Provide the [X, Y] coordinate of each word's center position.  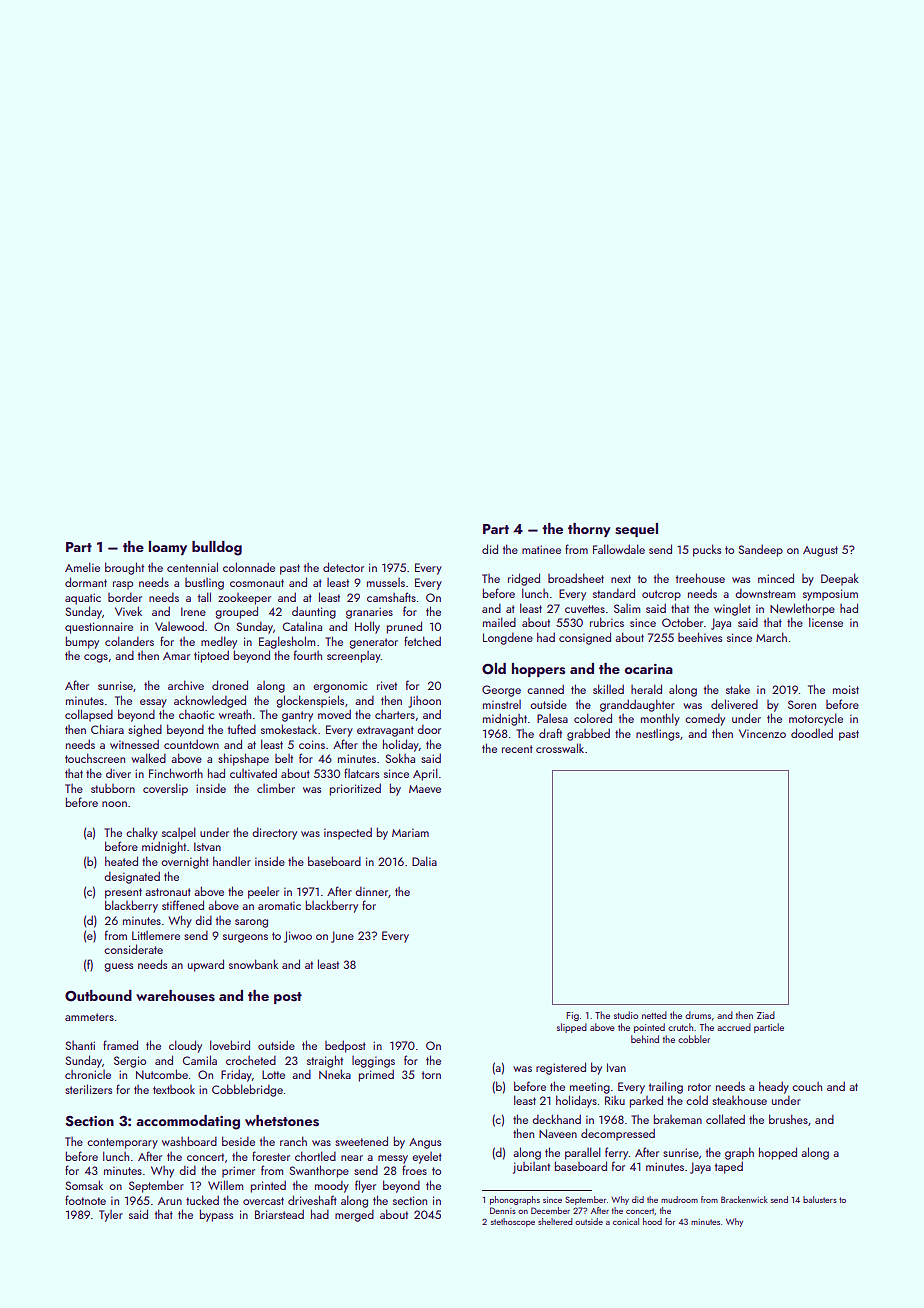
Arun [170, 1201]
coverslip [165, 789]
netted [654, 1015]
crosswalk [560, 748]
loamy [168, 548]
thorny [589, 530]
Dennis [503, 1210]
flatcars [361, 773]
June [342, 937]
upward [206, 965]
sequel [636, 530]
